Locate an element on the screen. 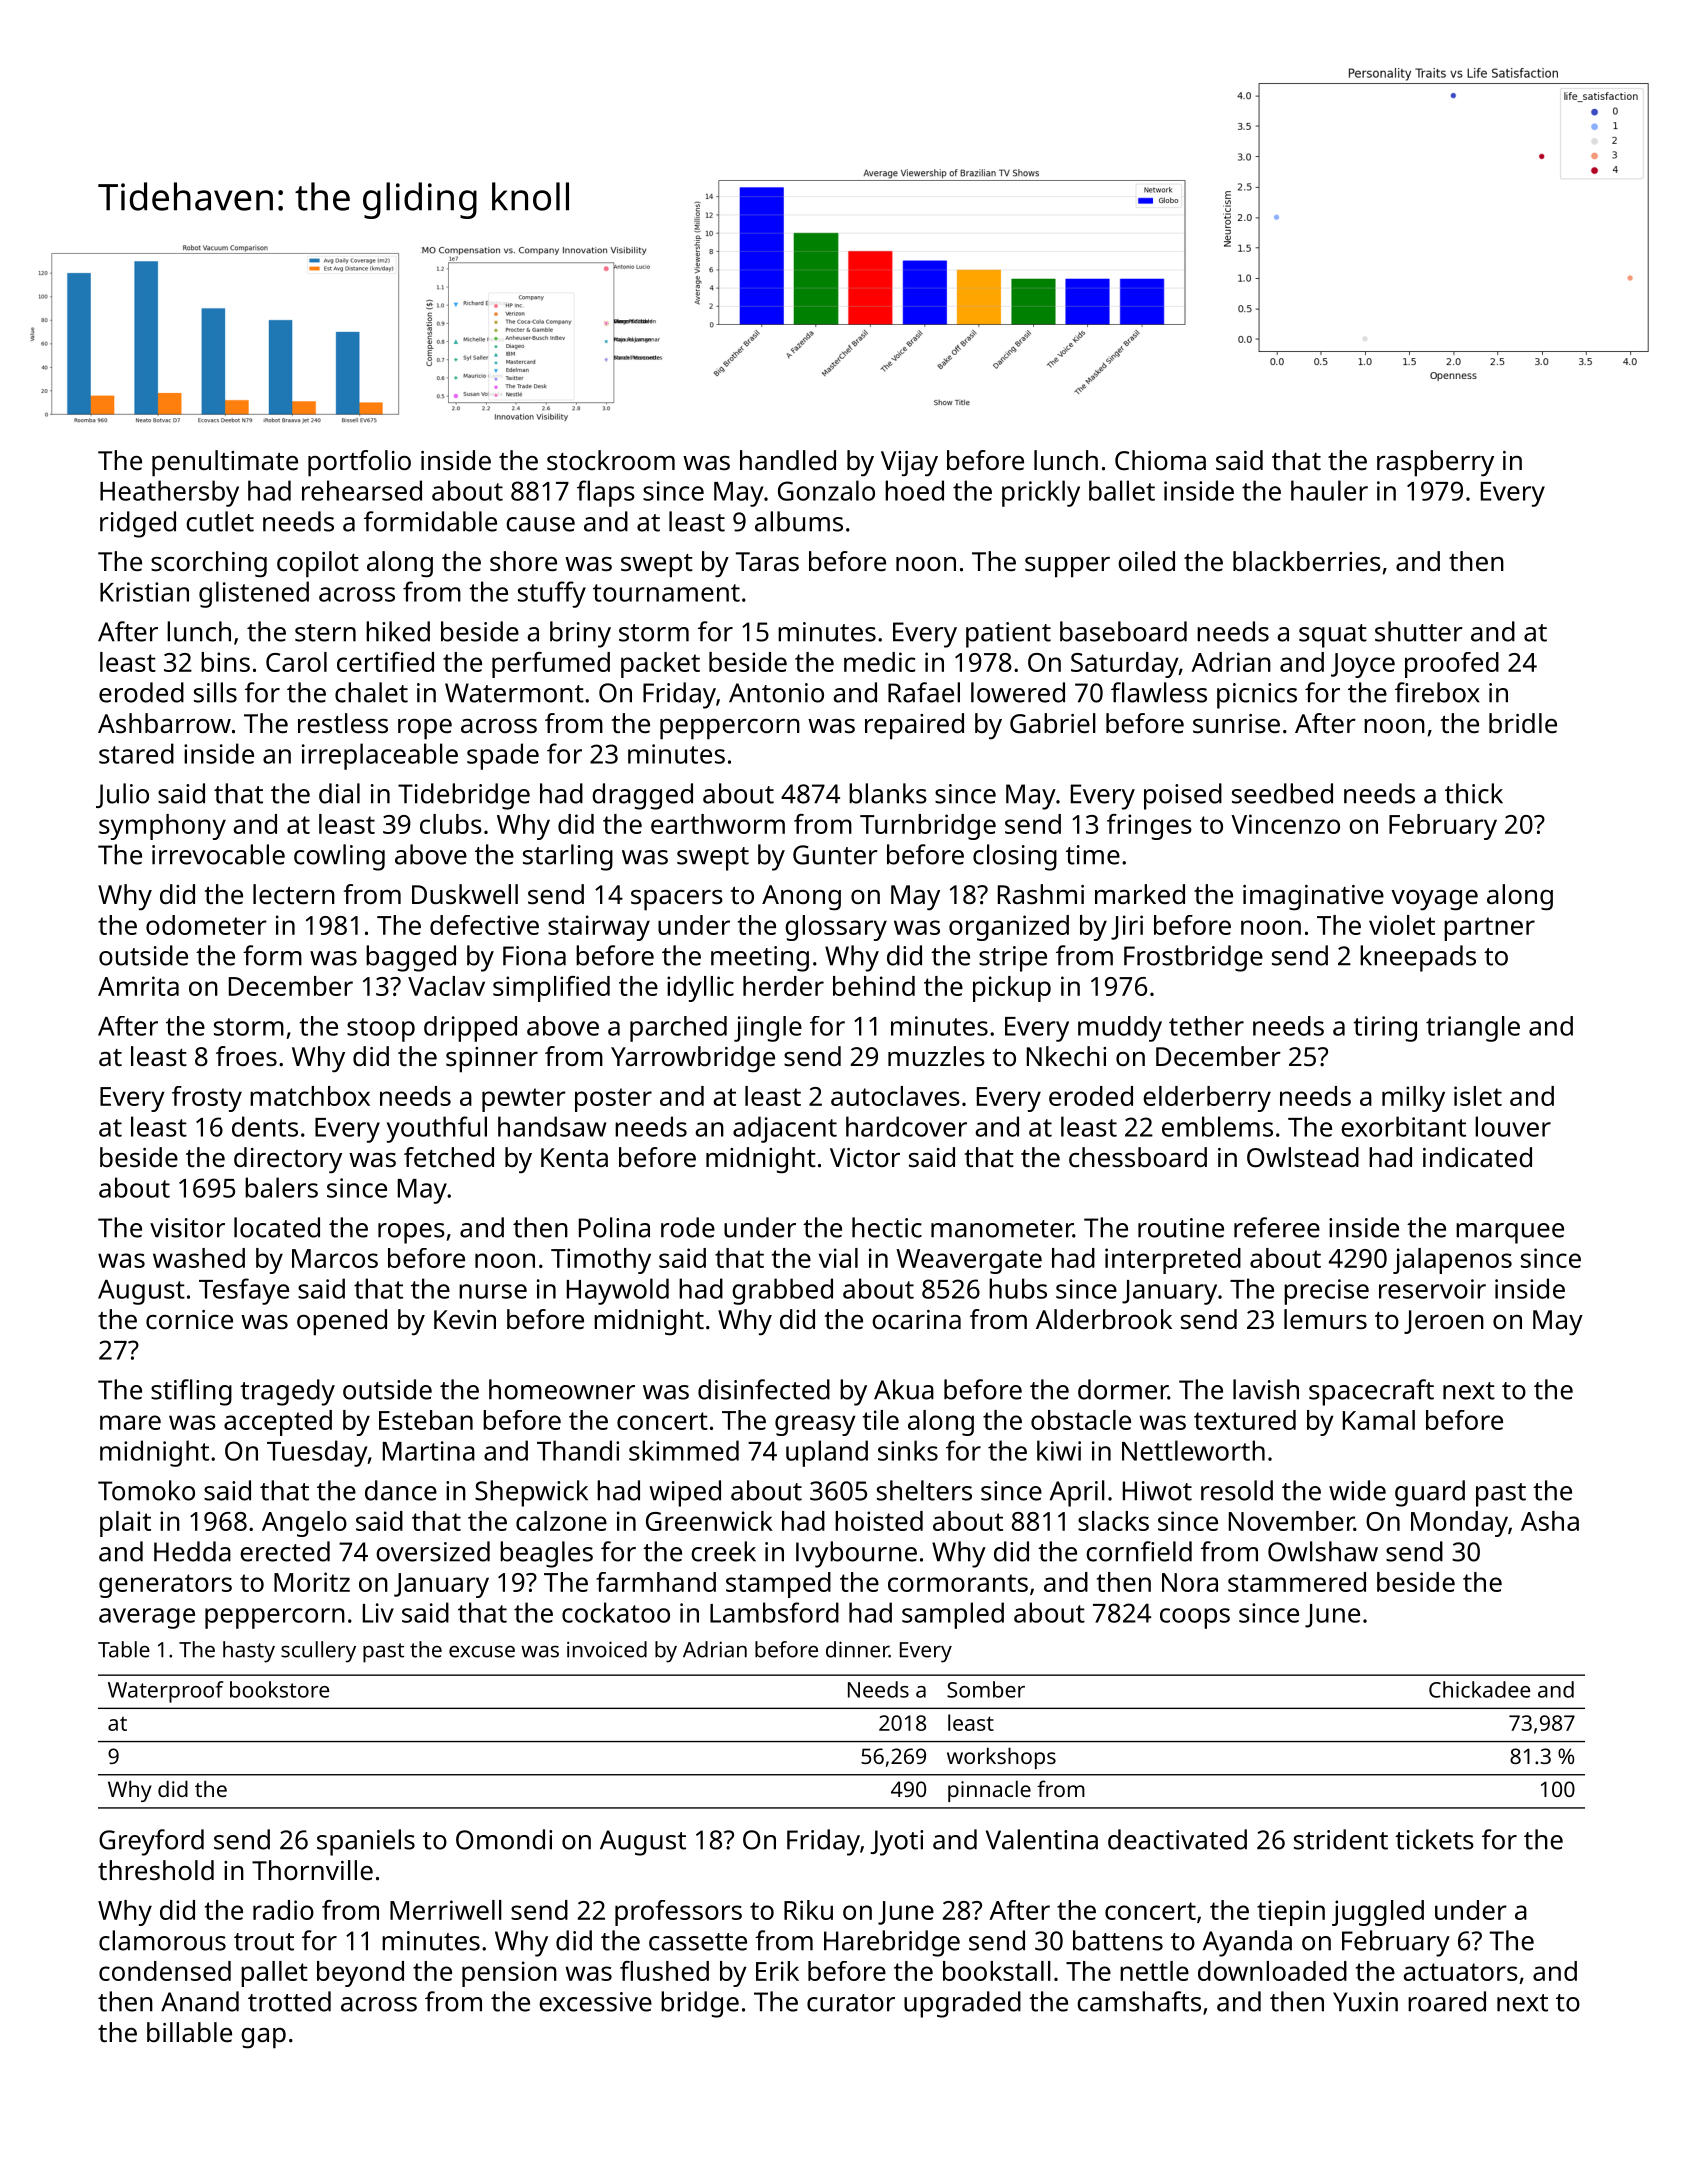 This screenshot has width=1683, height=2178. closing is located at coordinates (1015, 857).
